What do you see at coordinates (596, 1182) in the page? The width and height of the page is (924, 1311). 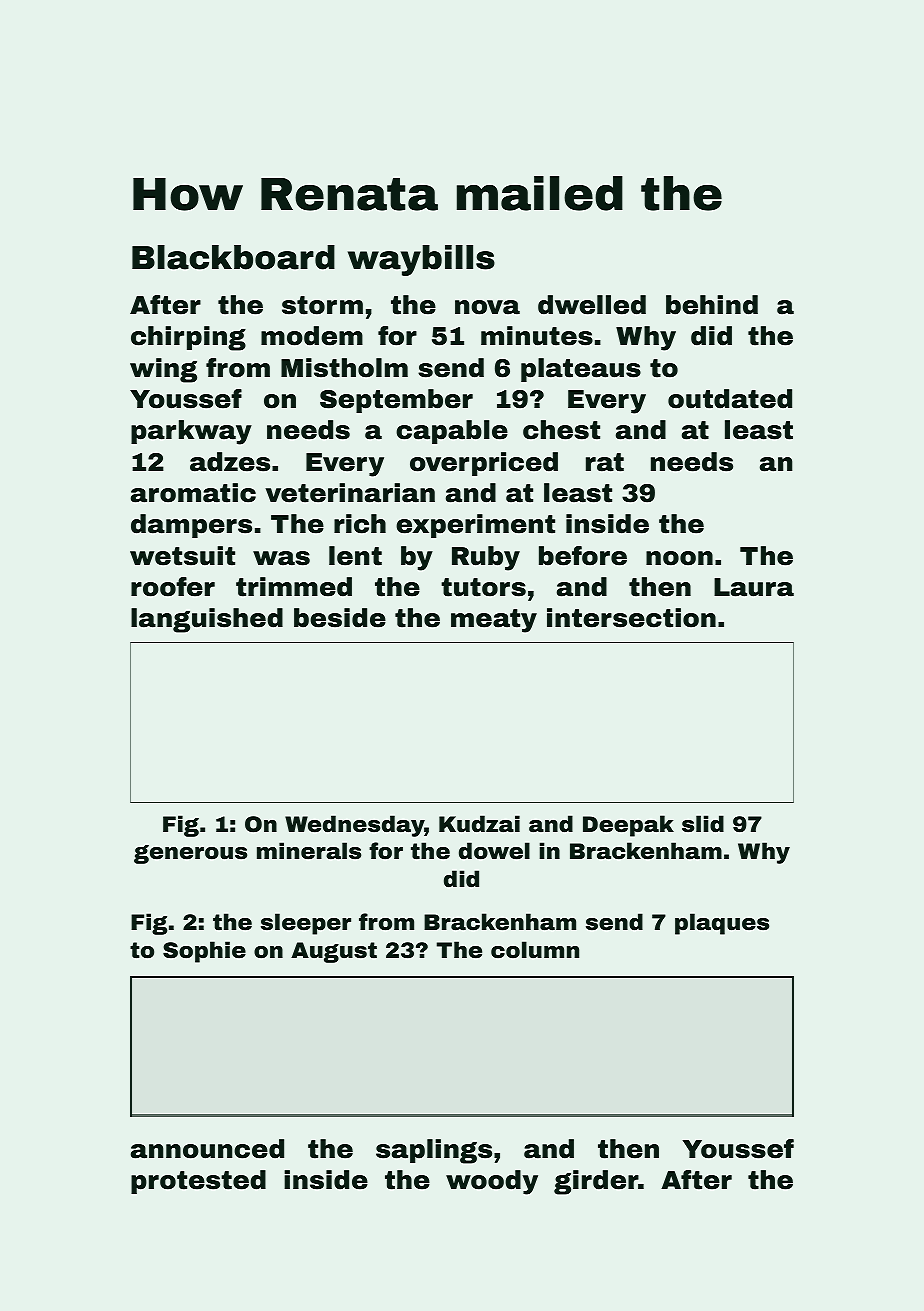 I see `girder` at bounding box center [596, 1182].
